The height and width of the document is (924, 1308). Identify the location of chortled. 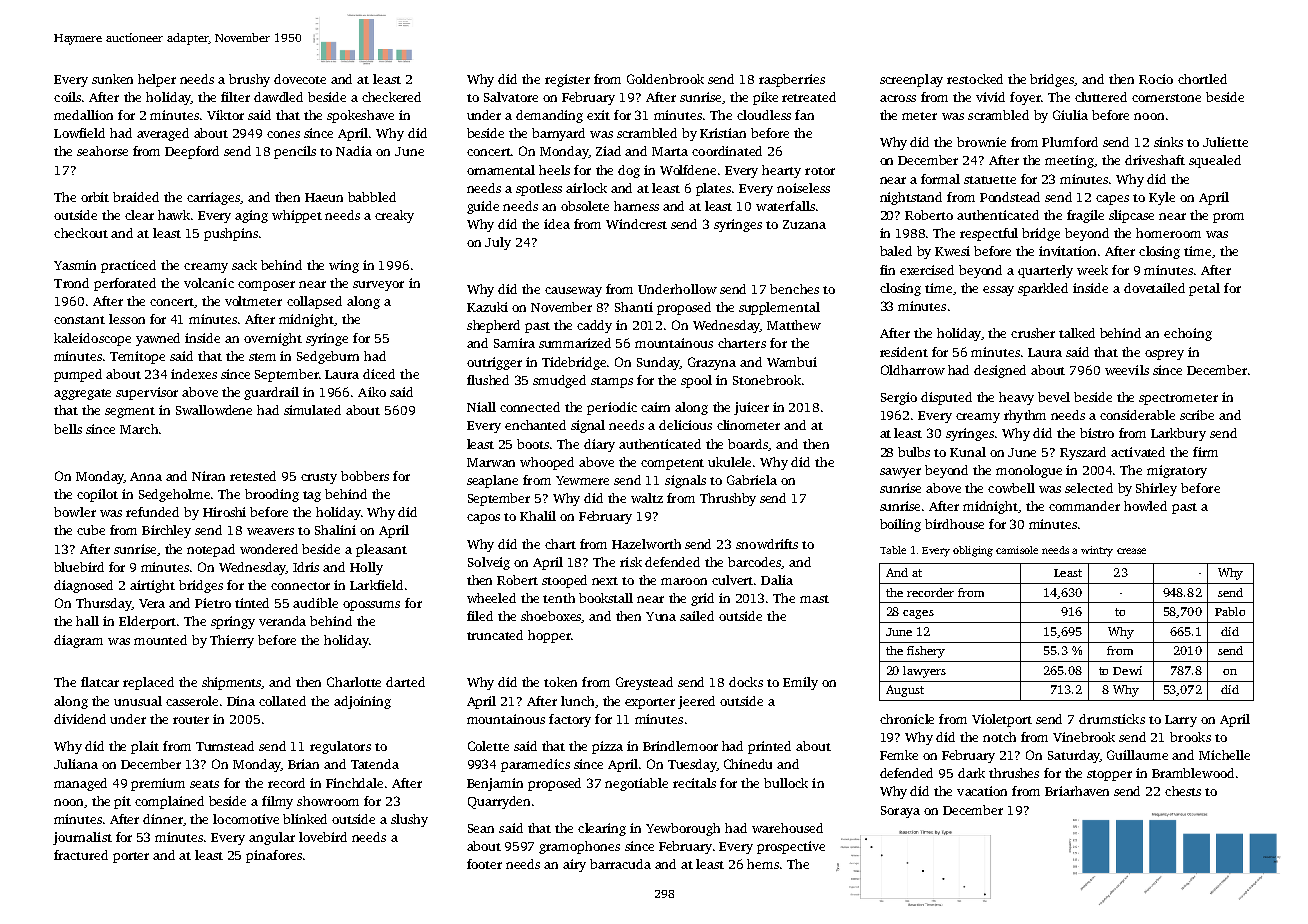
(1202, 79).
